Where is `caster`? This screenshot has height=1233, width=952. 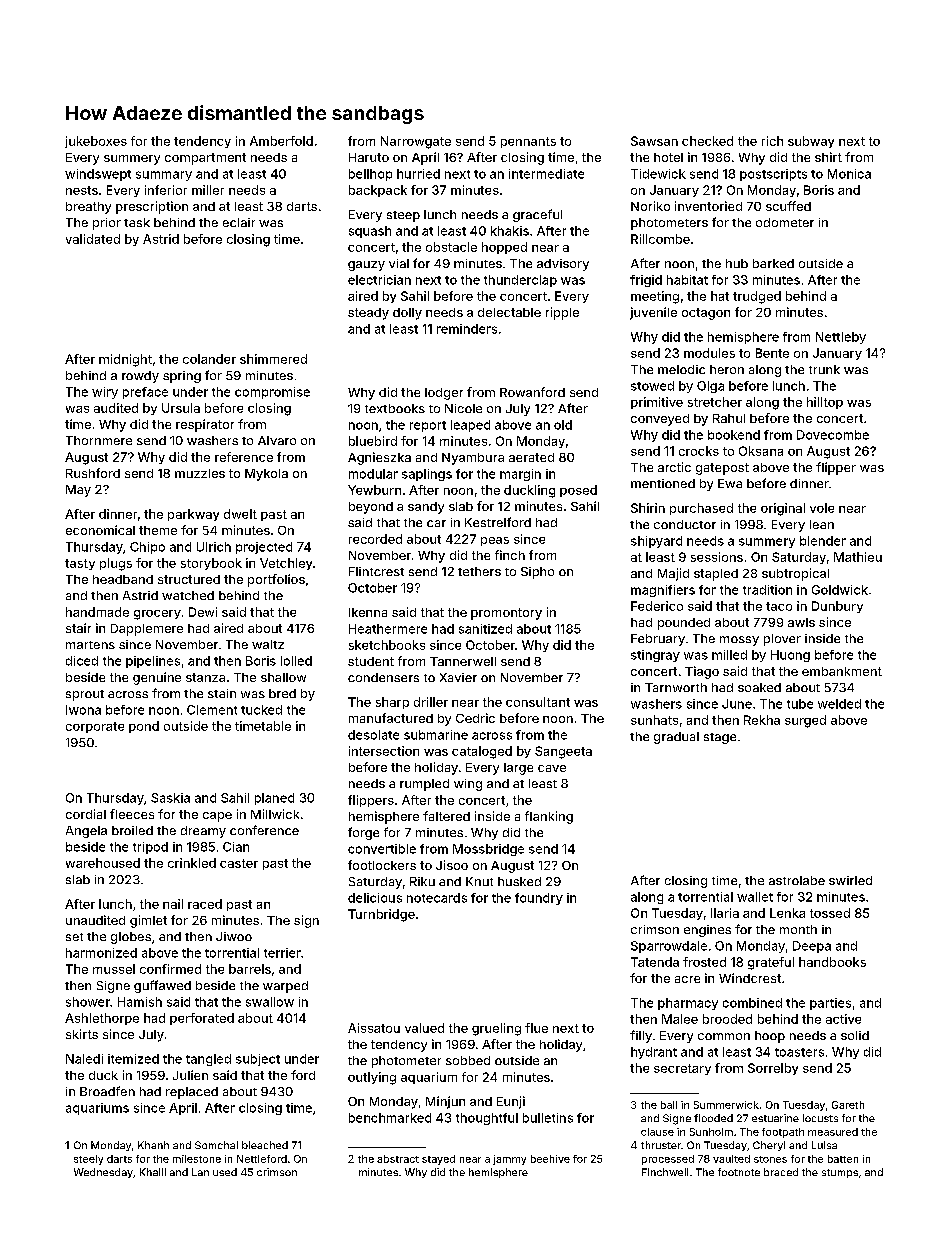
caster is located at coordinates (239, 863).
